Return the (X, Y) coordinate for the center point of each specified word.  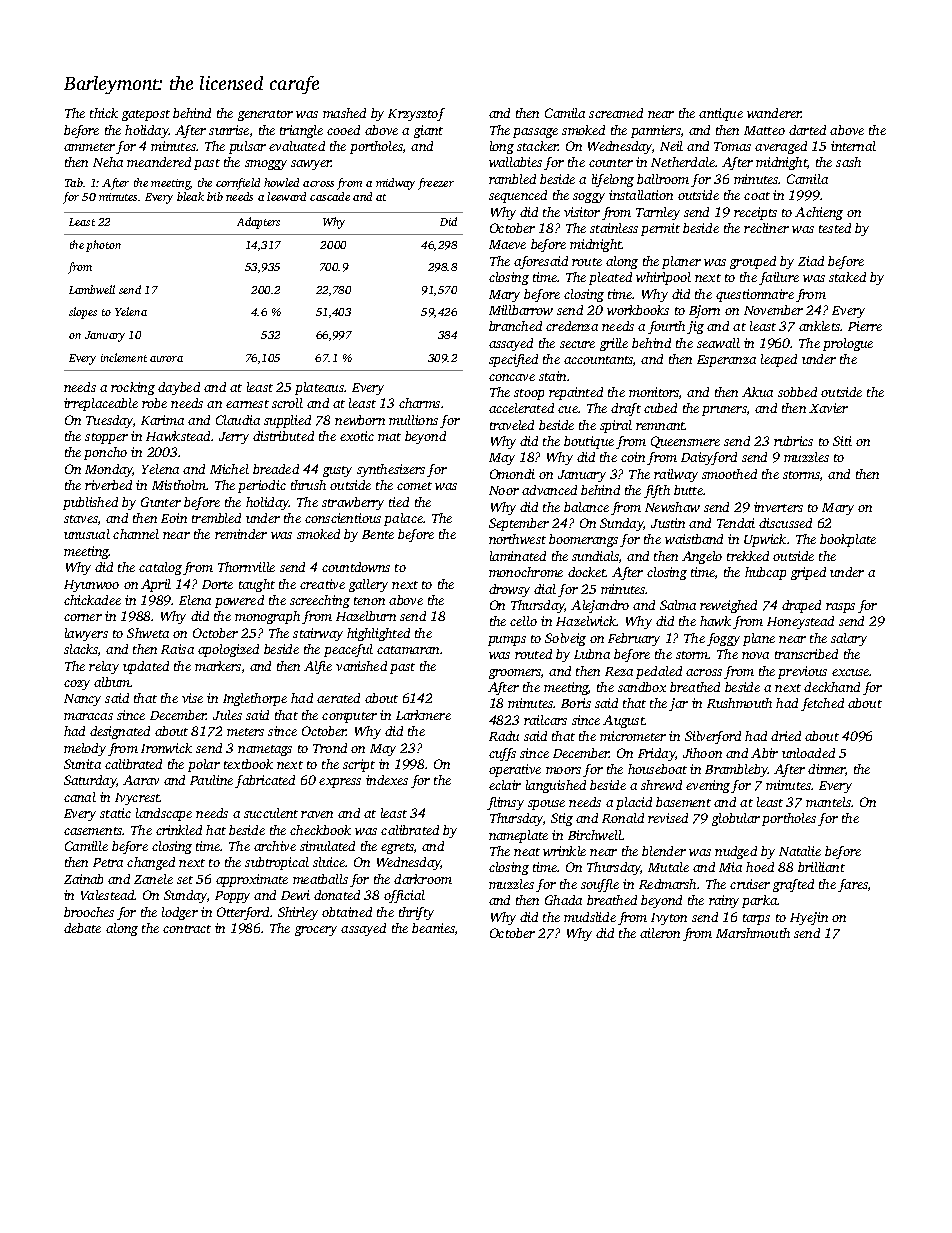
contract (187, 929)
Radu (504, 736)
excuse (851, 672)
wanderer (774, 113)
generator (265, 115)
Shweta (148, 633)
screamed (616, 113)
